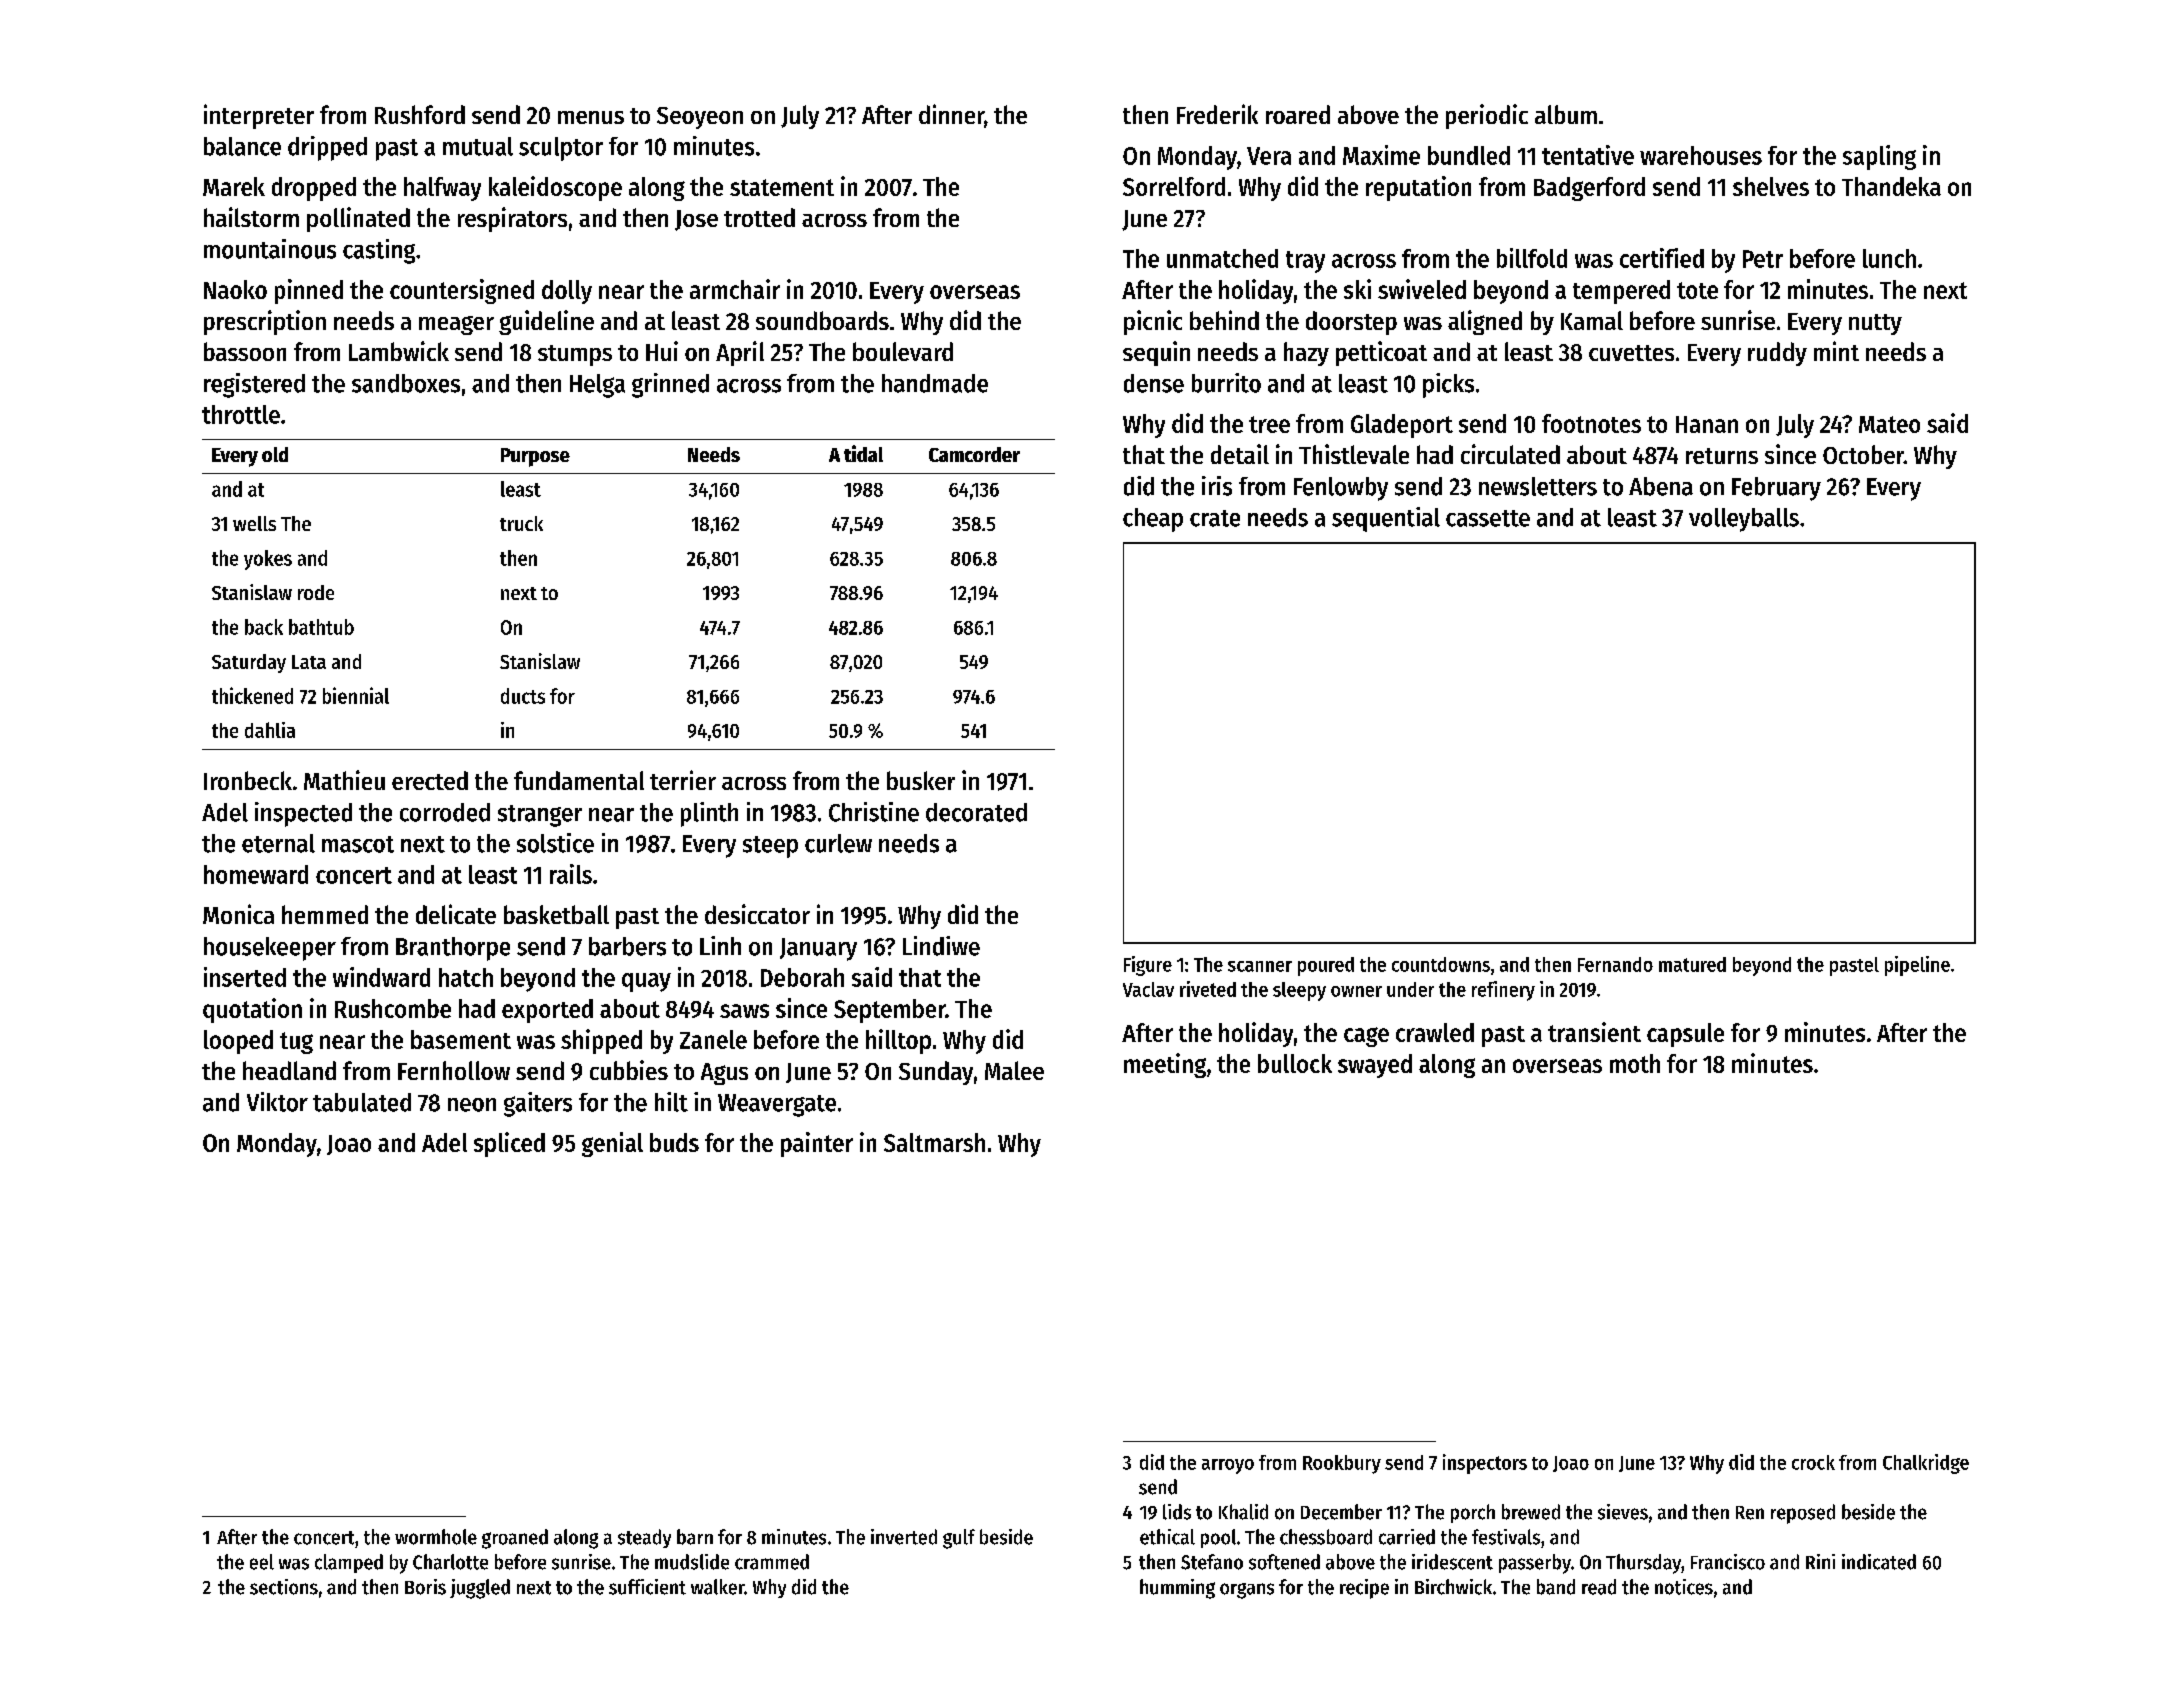 The width and height of the image is (2178, 1683). I want to click on moth, so click(1635, 1063).
